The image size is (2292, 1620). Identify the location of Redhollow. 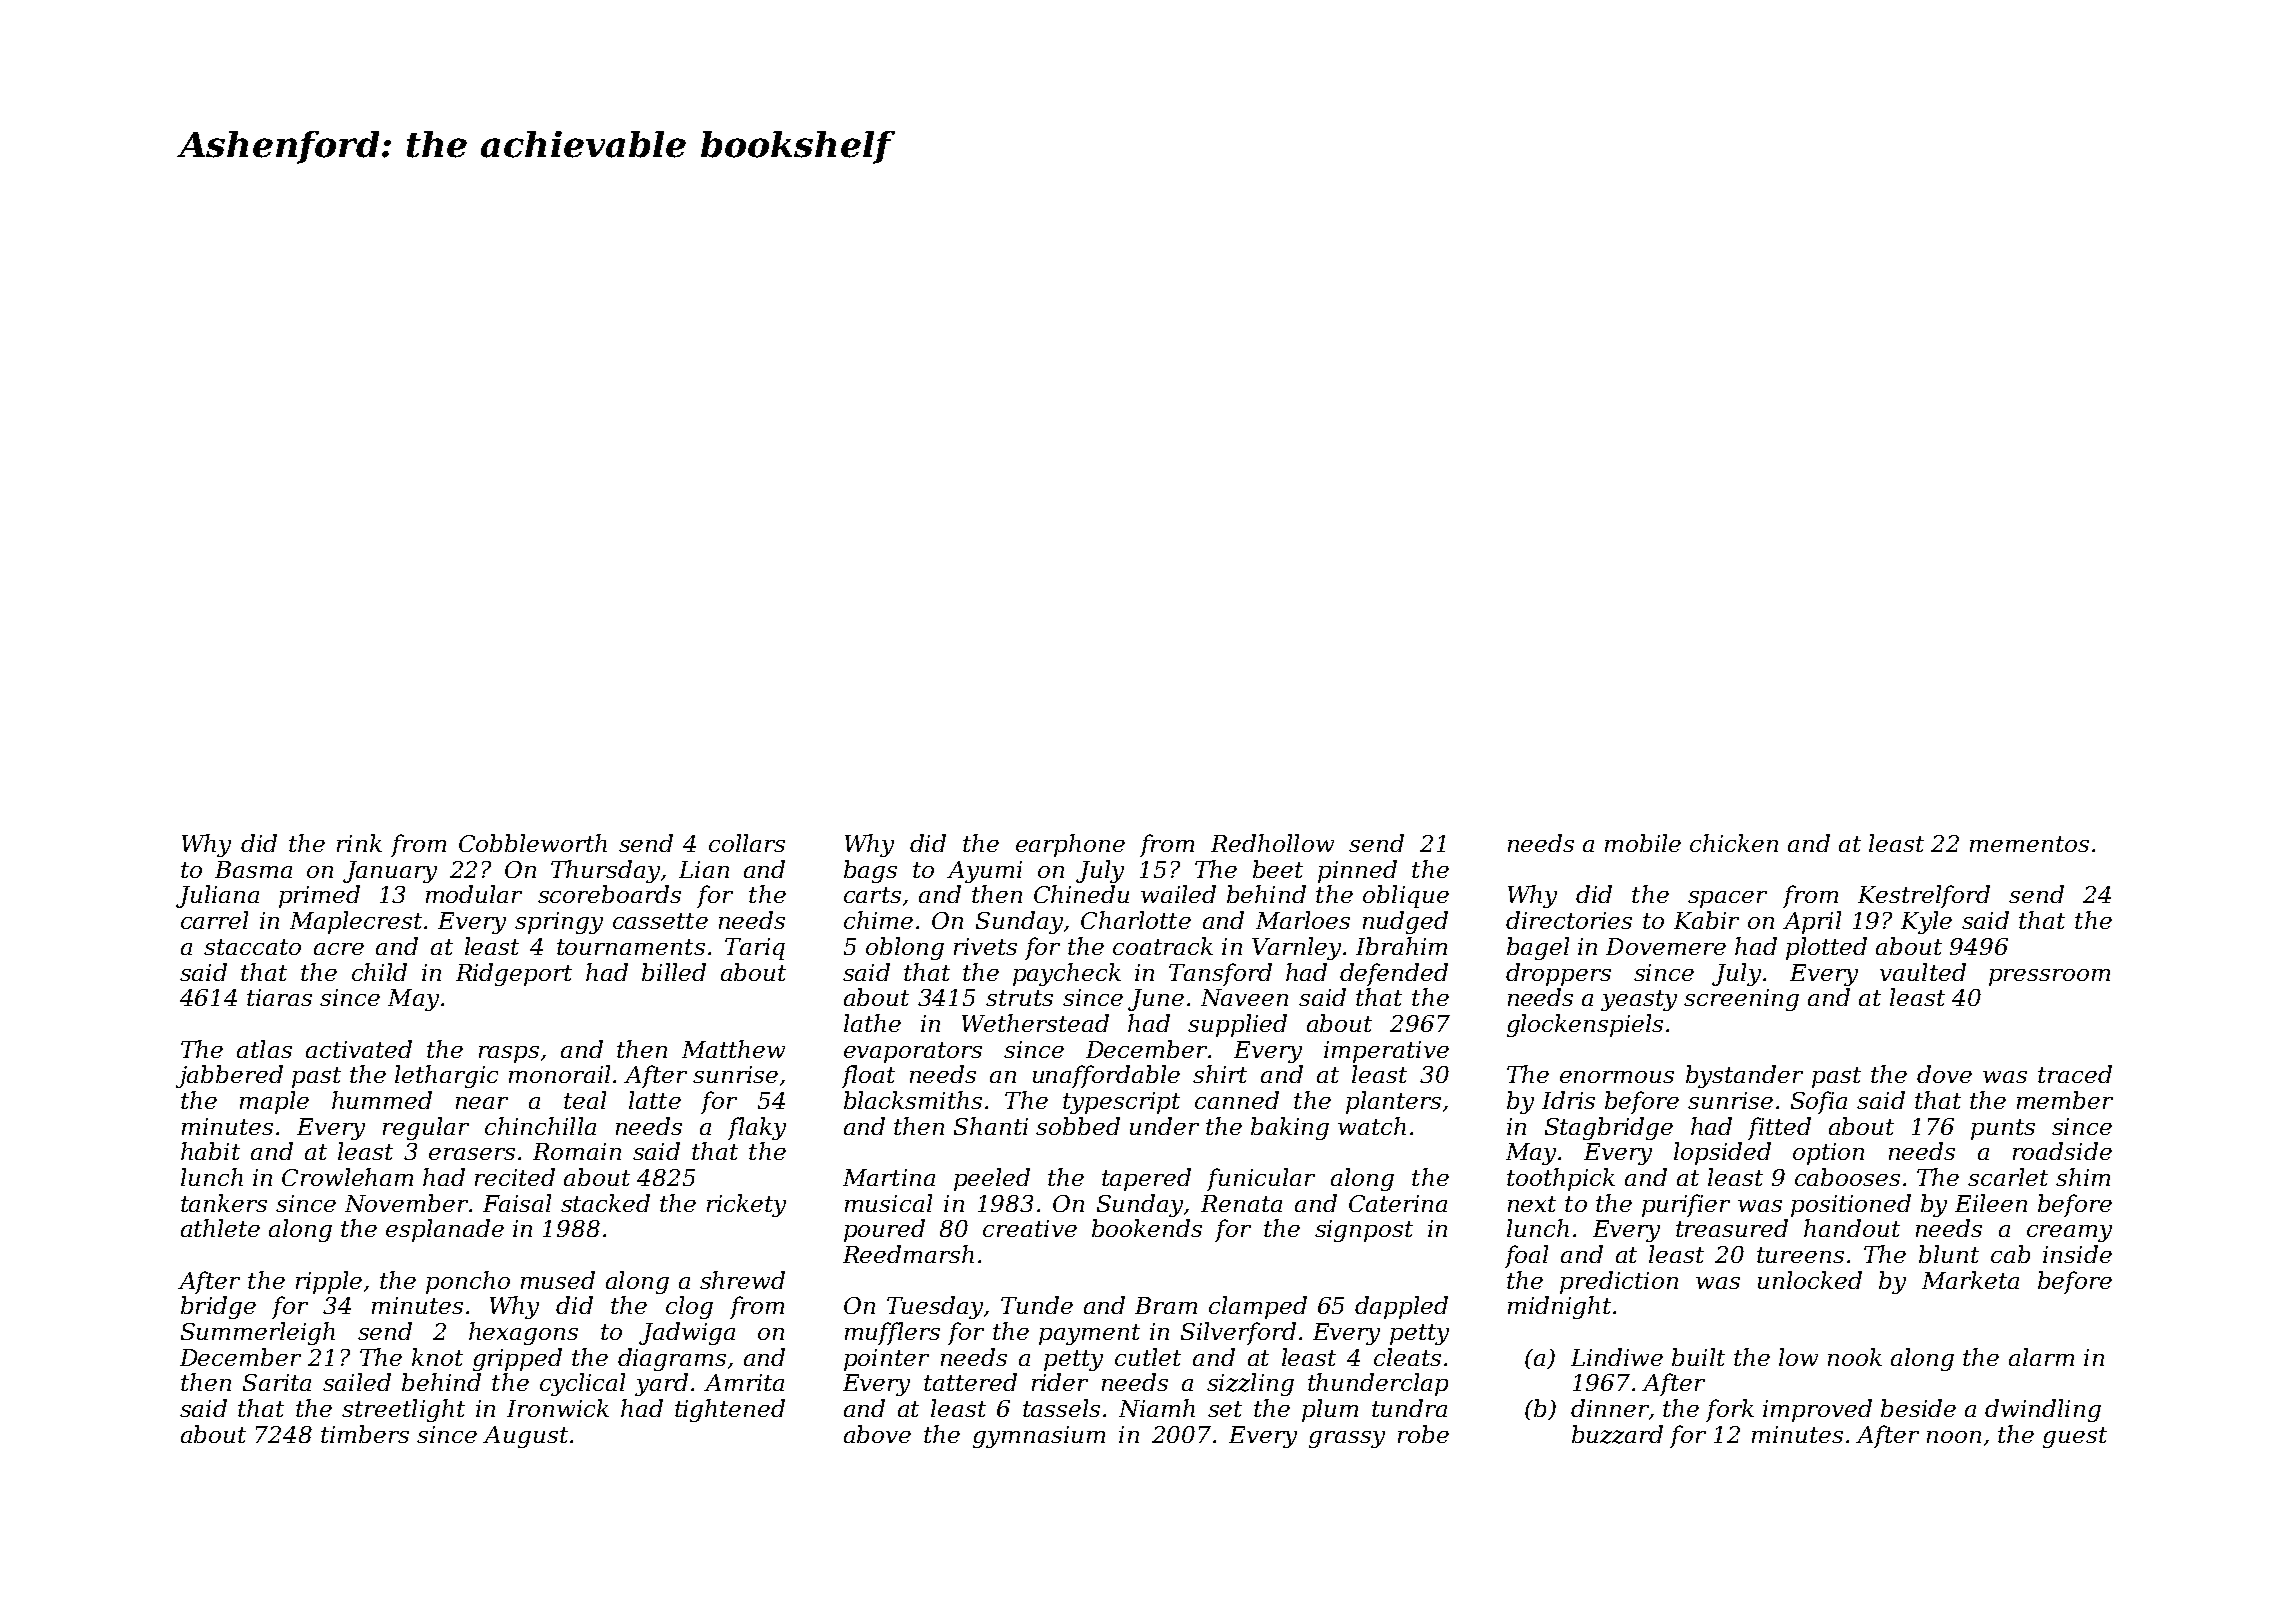
(1272, 843).
